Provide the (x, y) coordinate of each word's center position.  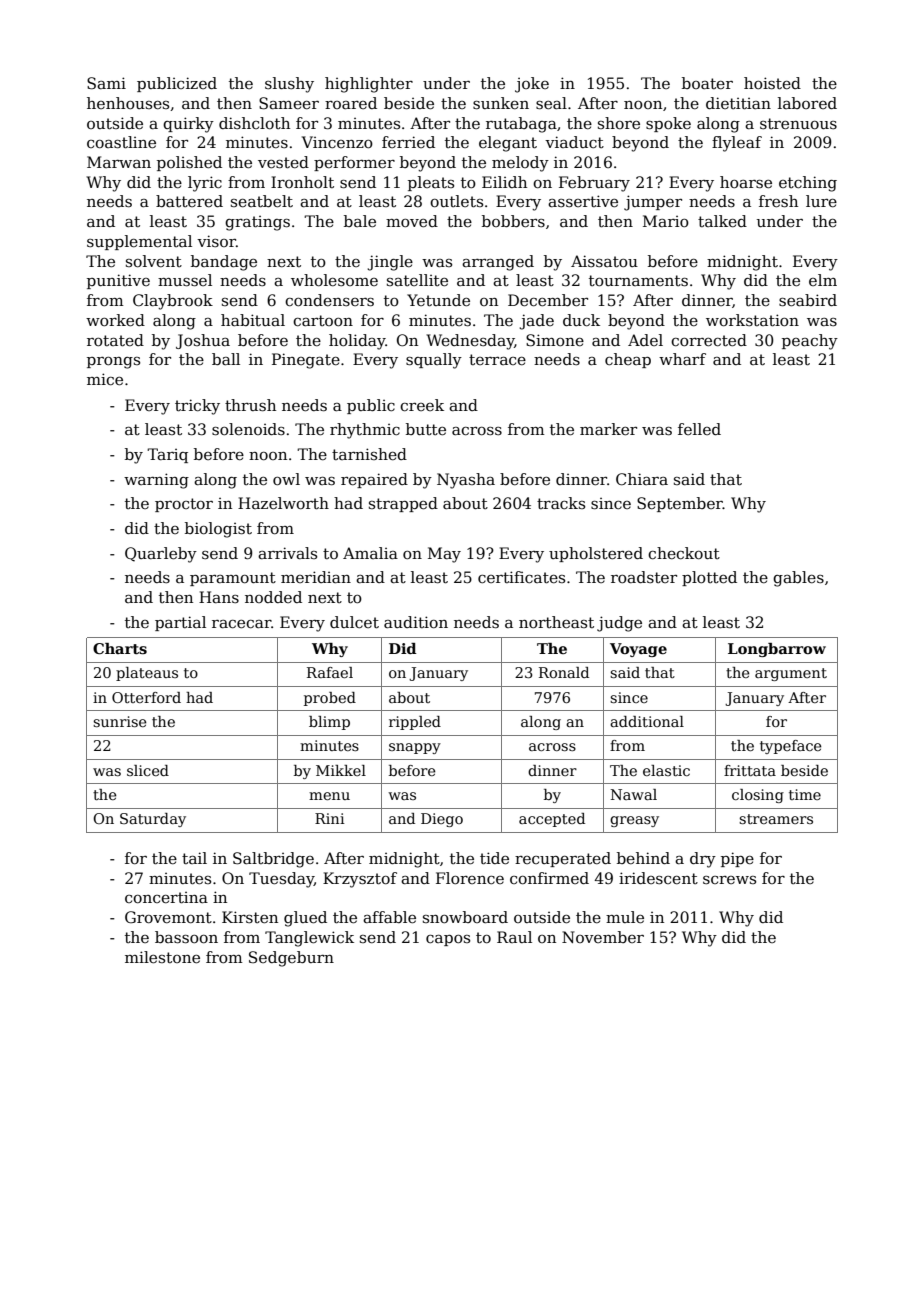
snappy (415, 748)
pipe (737, 859)
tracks (561, 503)
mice (105, 379)
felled (699, 429)
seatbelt (262, 201)
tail (194, 858)
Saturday (153, 820)
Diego (442, 820)
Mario (666, 221)
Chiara (642, 479)
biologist (218, 530)
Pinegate (306, 361)
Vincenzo (337, 142)
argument (791, 674)
